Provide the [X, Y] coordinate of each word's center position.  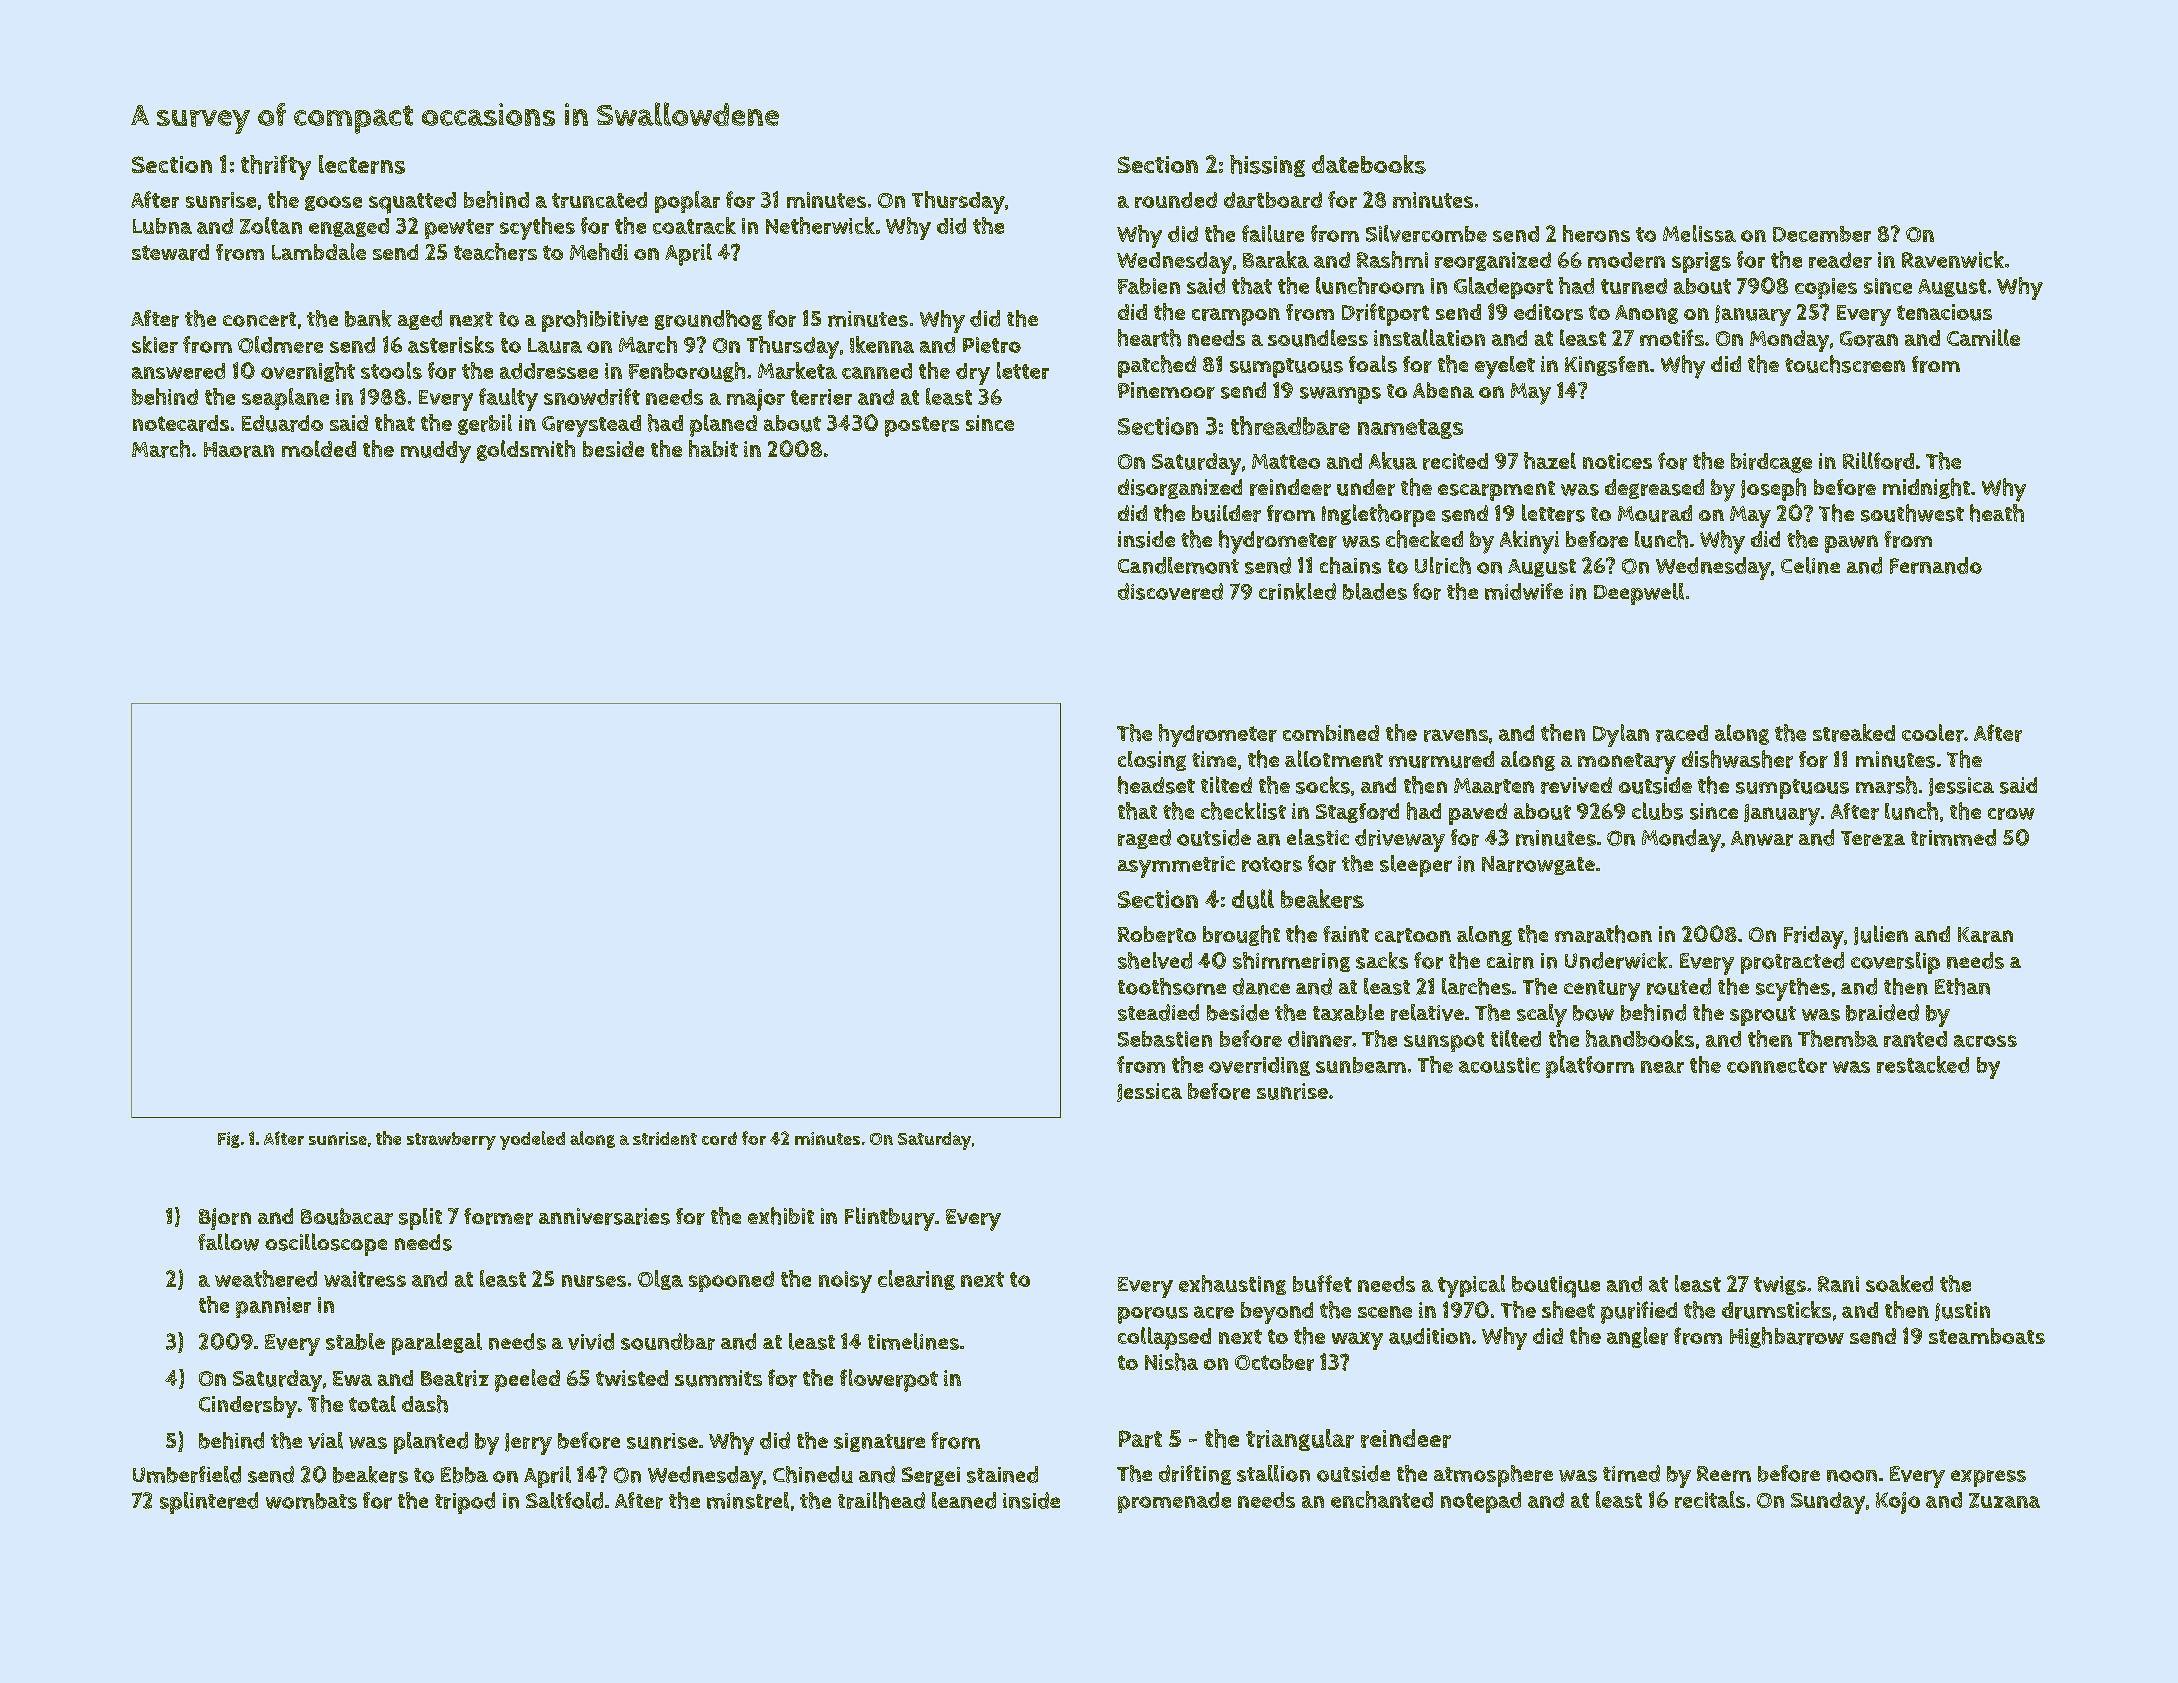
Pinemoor [1166, 390]
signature [879, 1442]
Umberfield [187, 1474]
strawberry [451, 1141]
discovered [1170, 591]
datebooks [1369, 164]
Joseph [1773, 489]
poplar [687, 202]
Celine [1810, 565]
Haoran [239, 450]
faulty [508, 399]
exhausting [1232, 1285]
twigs [1780, 1285]
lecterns [362, 164]
